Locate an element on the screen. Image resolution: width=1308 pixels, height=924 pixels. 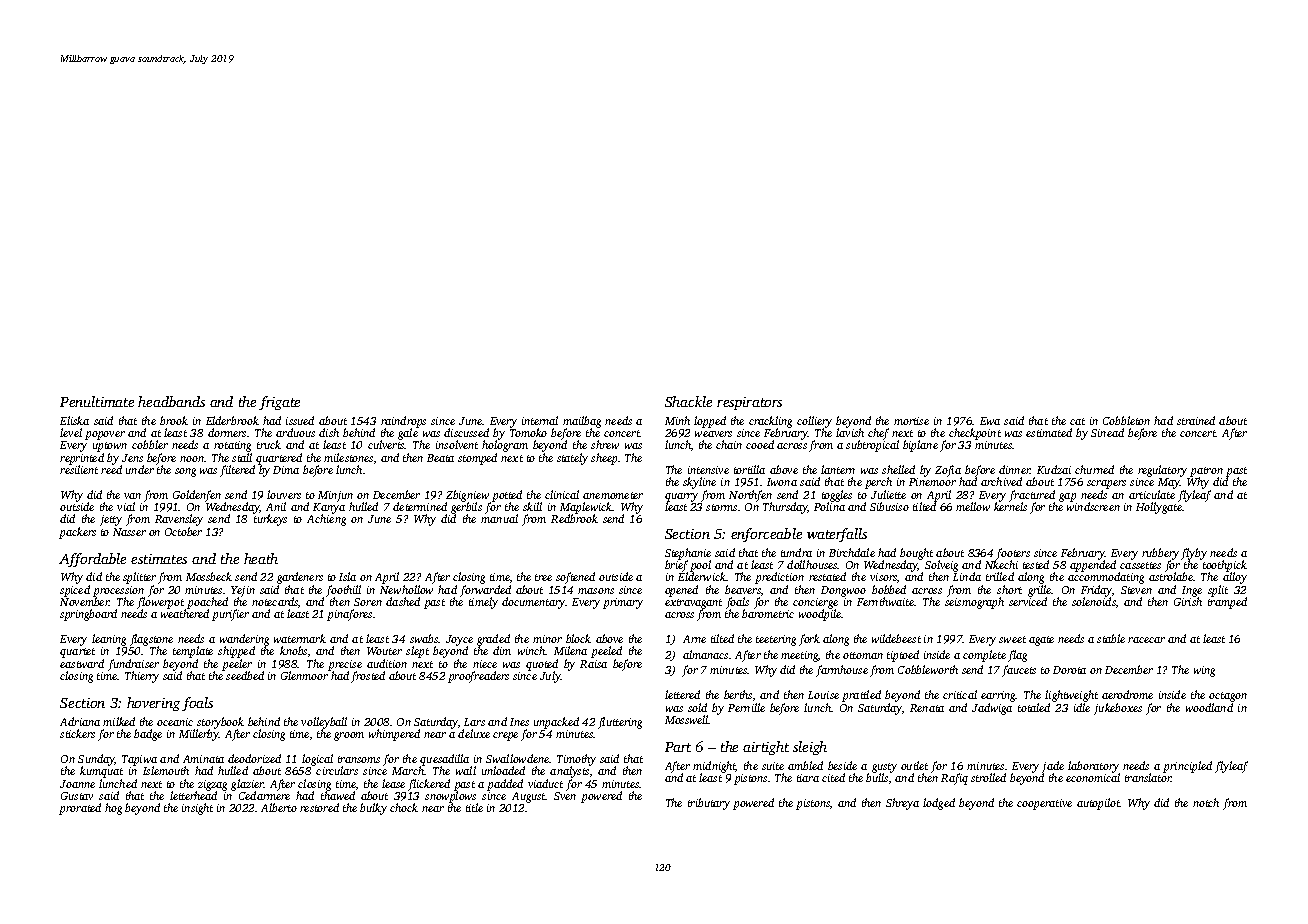
enforceable is located at coordinates (766, 535).
